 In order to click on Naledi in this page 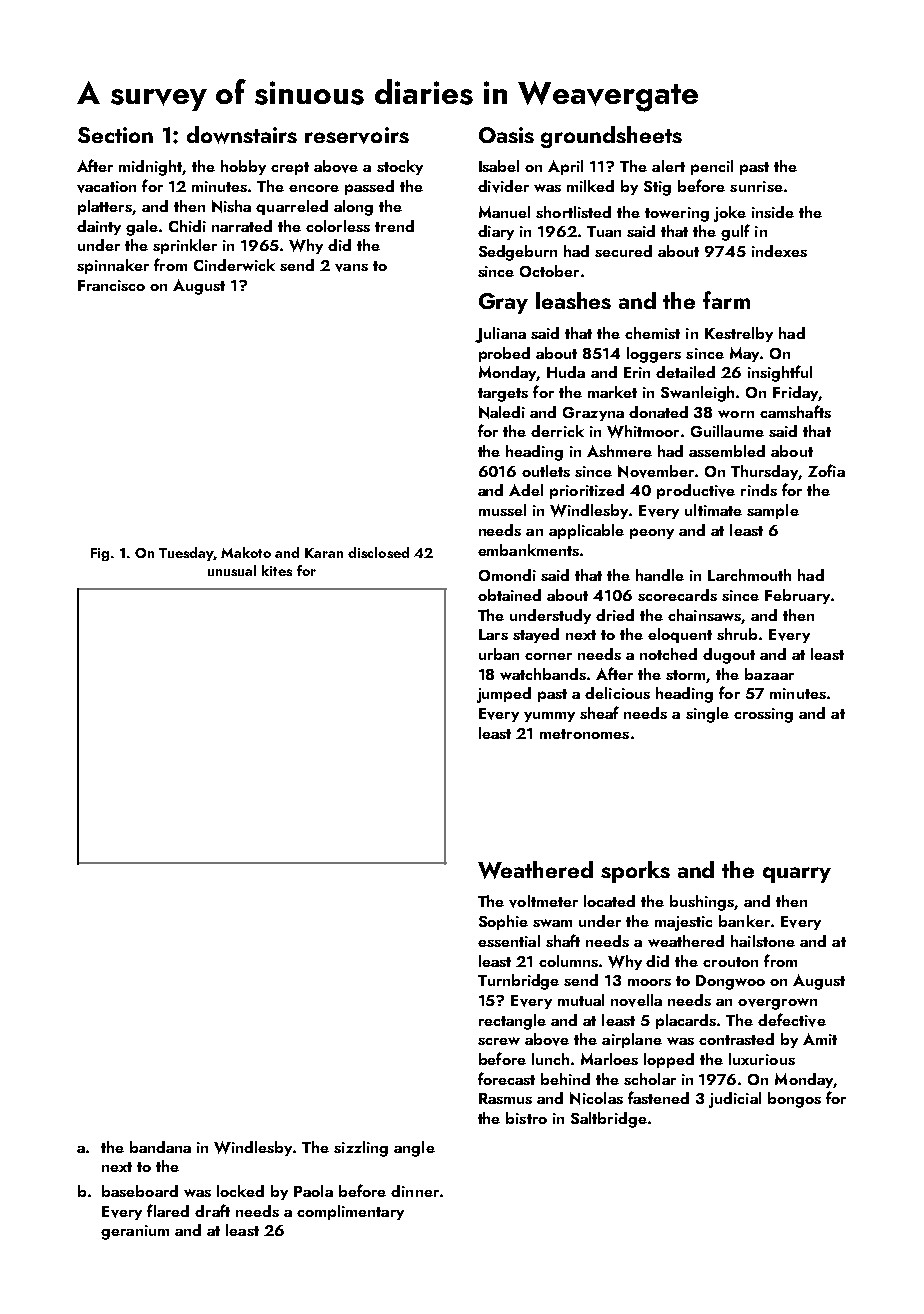, I will do `click(502, 412)`.
